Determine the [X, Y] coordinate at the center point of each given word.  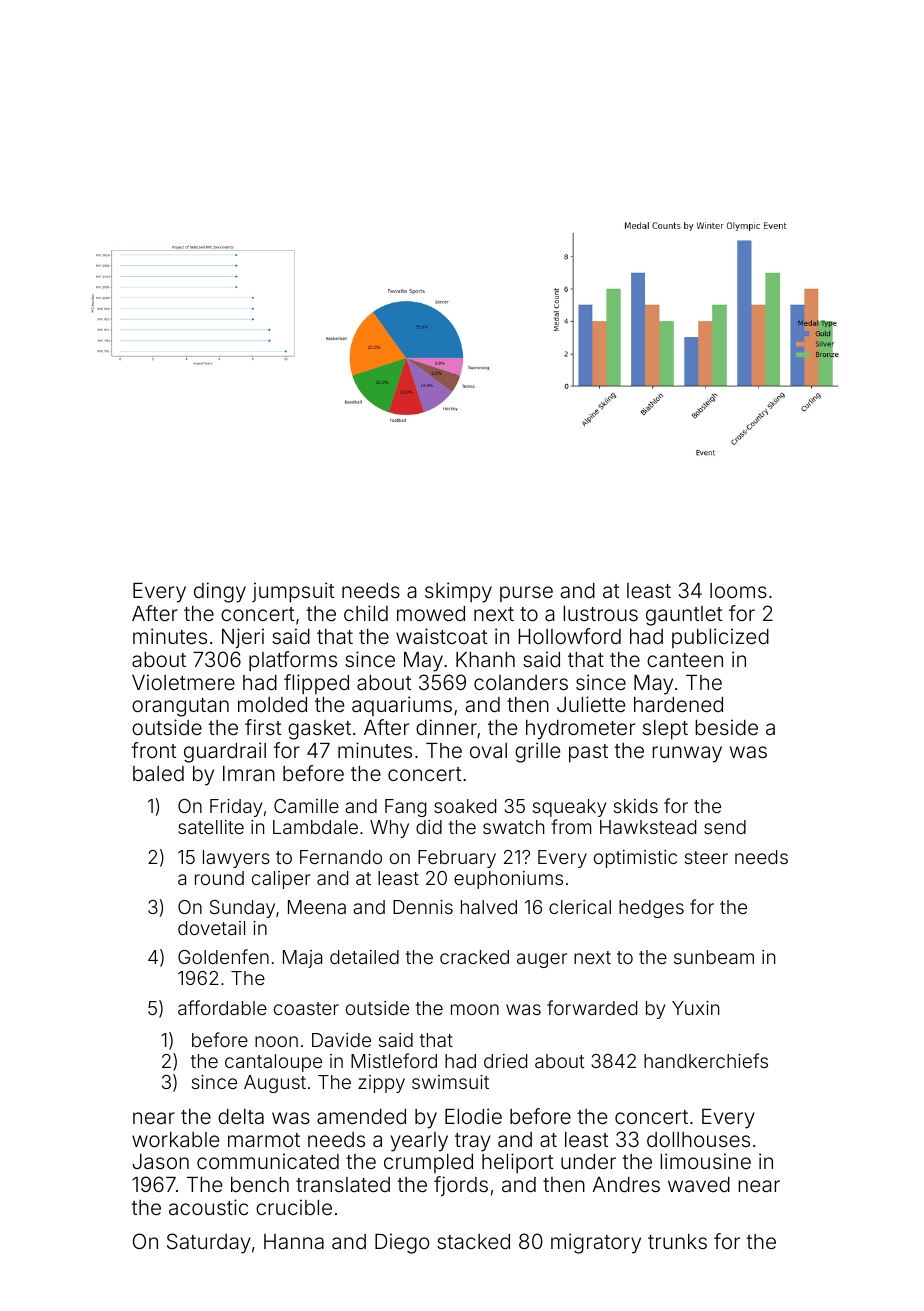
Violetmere [183, 682]
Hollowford [570, 636]
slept [665, 730]
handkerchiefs [706, 1060]
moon [475, 1009]
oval [488, 750]
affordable [222, 1007]
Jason [160, 1161]
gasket [319, 730]
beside [726, 727]
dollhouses [698, 1139]
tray [473, 1142]
